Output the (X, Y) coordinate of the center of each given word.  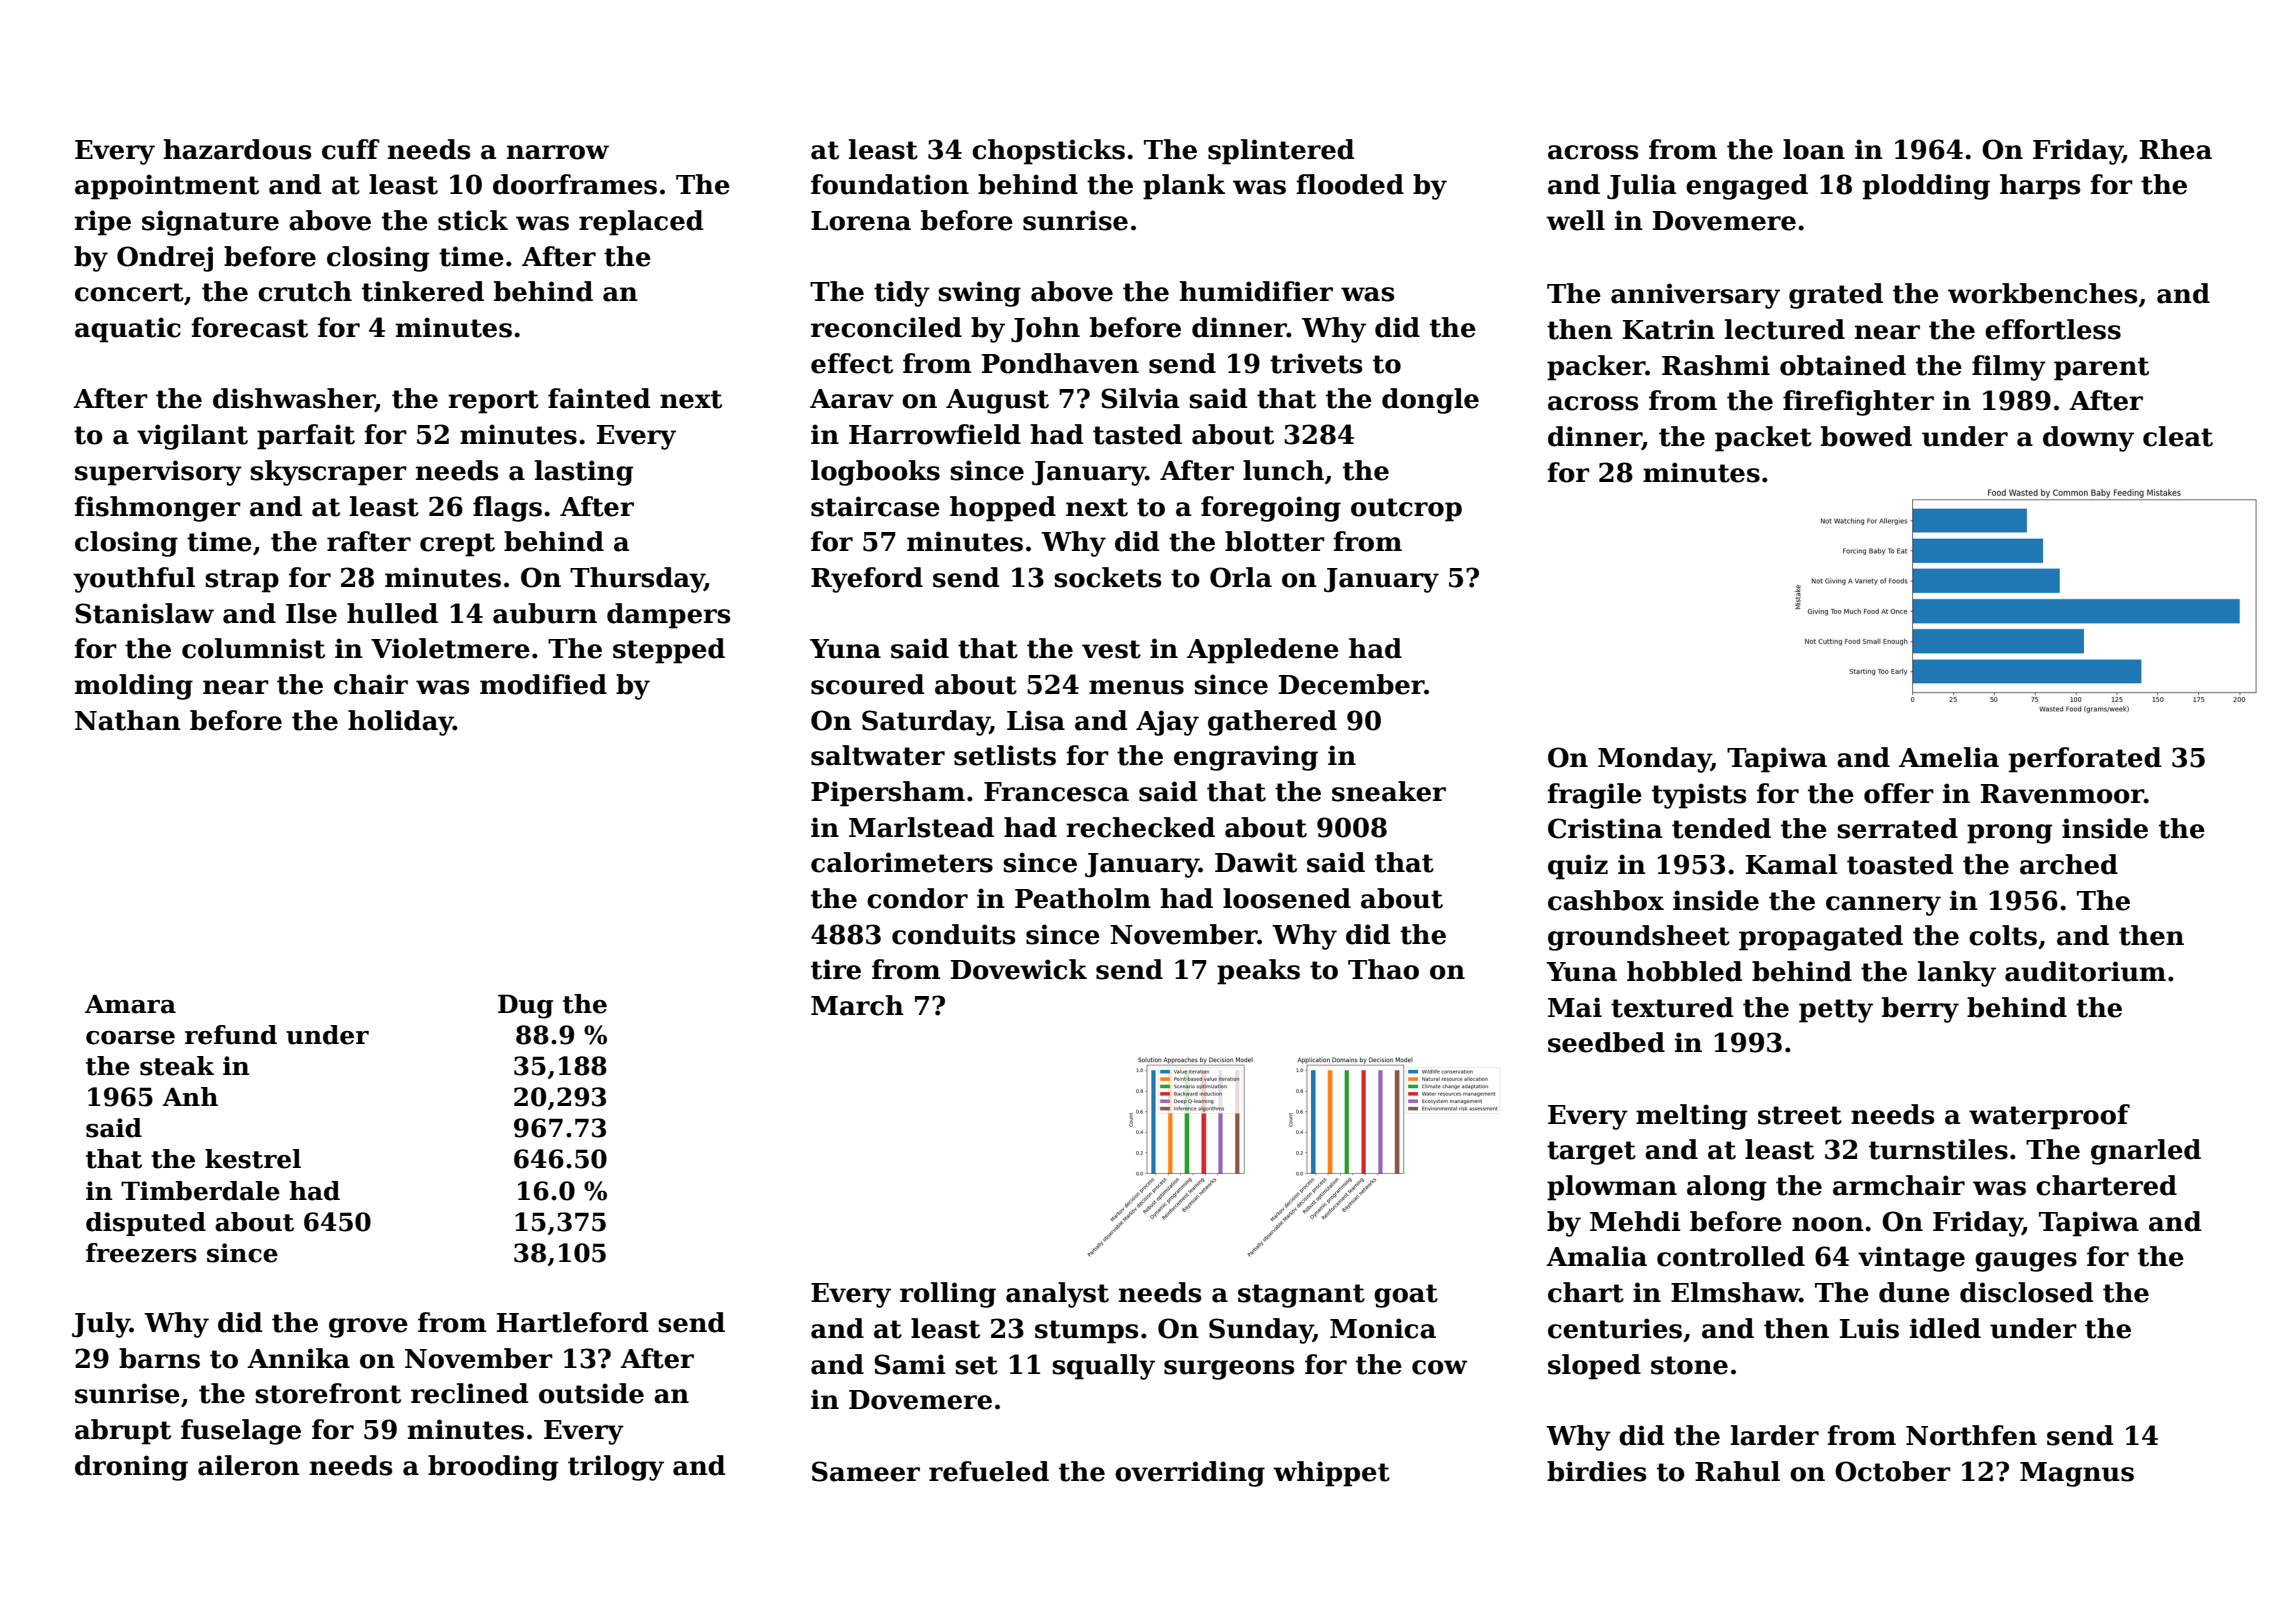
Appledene (1263, 651)
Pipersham (888, 794)
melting (1692, 1117)
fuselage (241, 1432)
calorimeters (902, 862)
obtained (1843, 365)
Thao (1383, 969)
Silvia (1140, 398)
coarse (130, 1038)
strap (242, 581)
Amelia (1949, 757)
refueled (989, 1471)
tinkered (423, 291)
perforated (2085, 760)
